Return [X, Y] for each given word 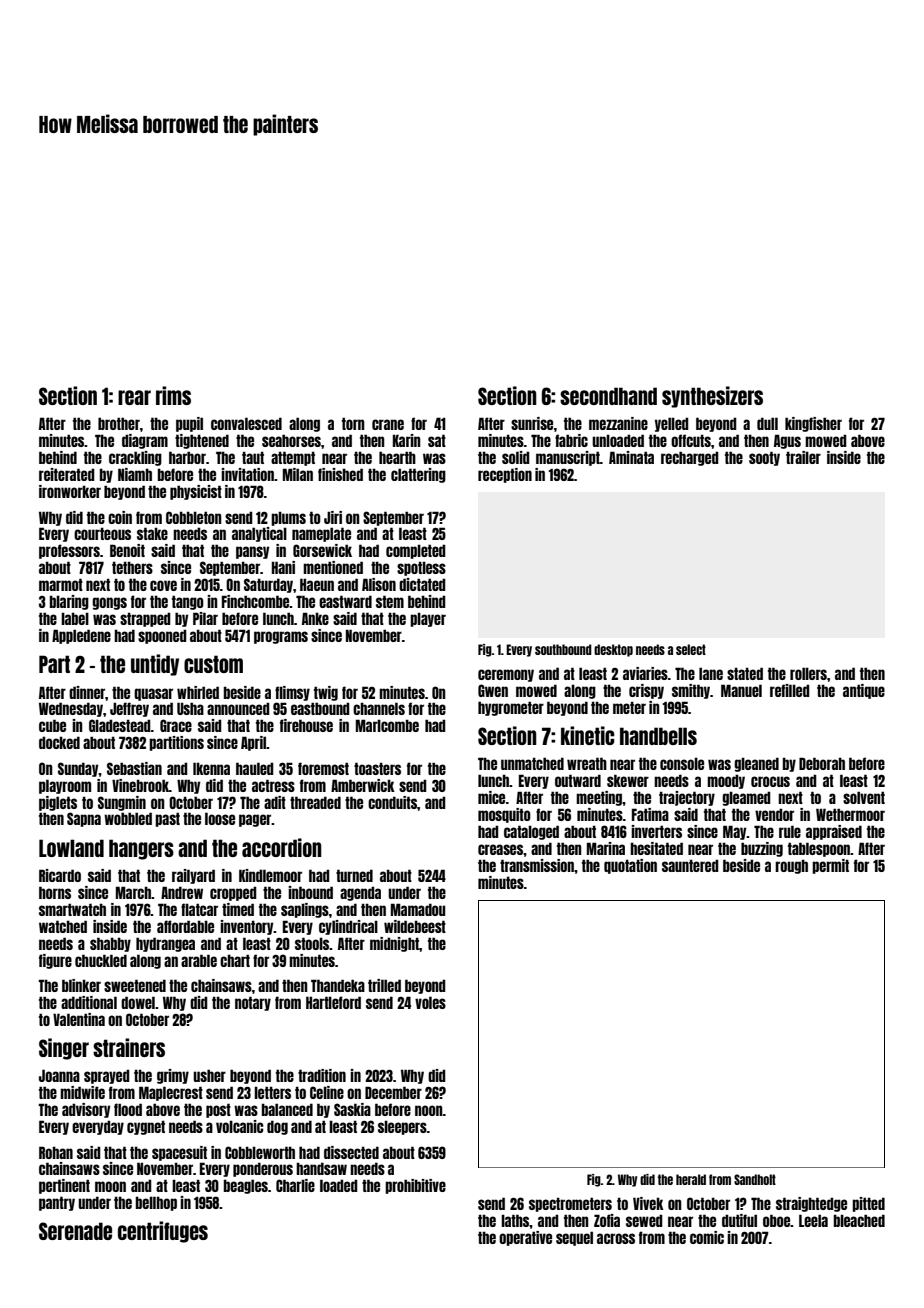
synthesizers [712, 397]
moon [110, 1186]
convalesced [246, 423]
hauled [255, 768]
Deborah [822, 763]
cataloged [531, 832]
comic [707, 1237]
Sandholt [755, 1179]
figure [55, 961]
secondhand [608, 396]
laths [515, 1220]
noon [429, 1110]
